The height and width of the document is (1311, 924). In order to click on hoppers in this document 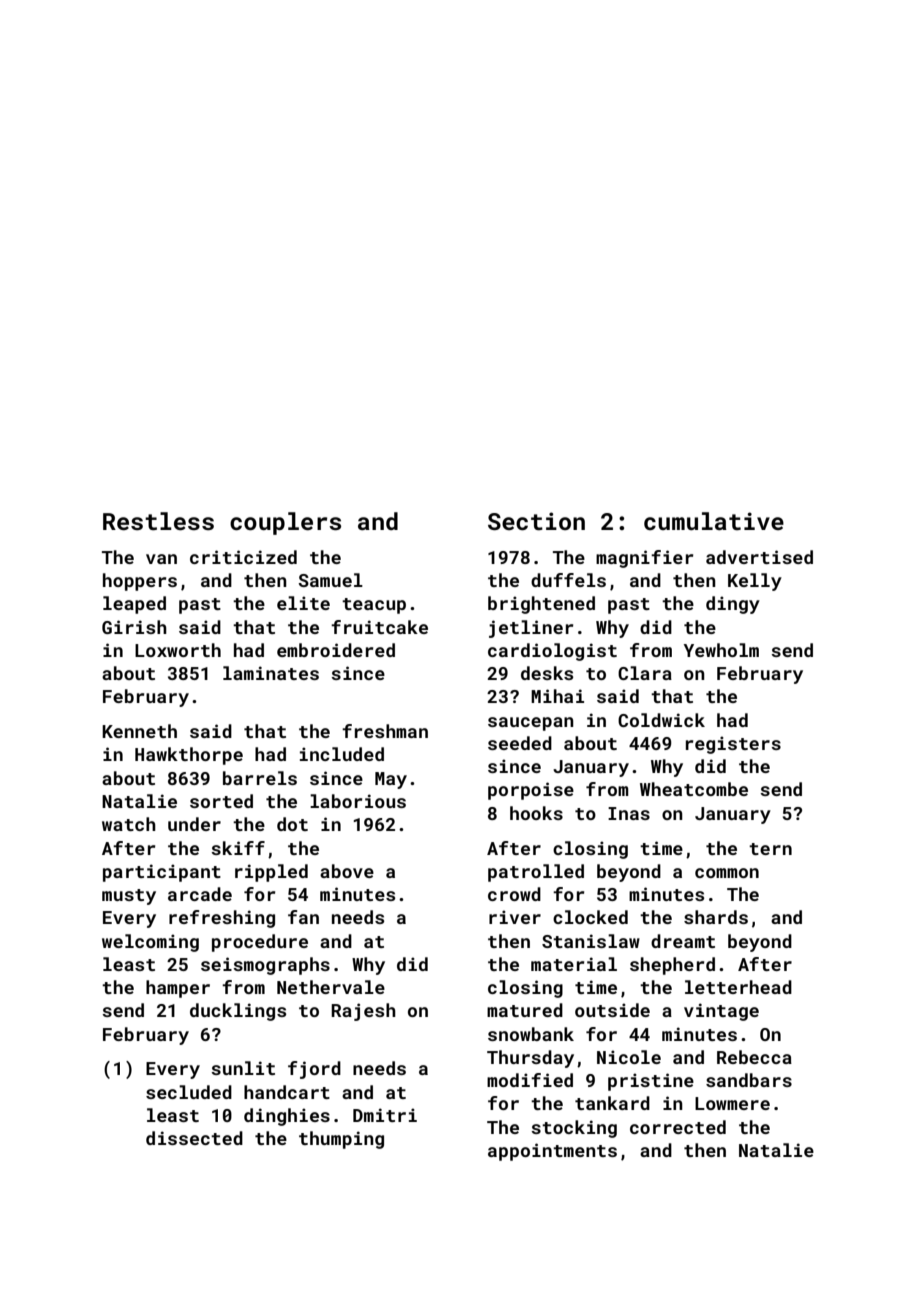, I will do `click(140, 582)`.
